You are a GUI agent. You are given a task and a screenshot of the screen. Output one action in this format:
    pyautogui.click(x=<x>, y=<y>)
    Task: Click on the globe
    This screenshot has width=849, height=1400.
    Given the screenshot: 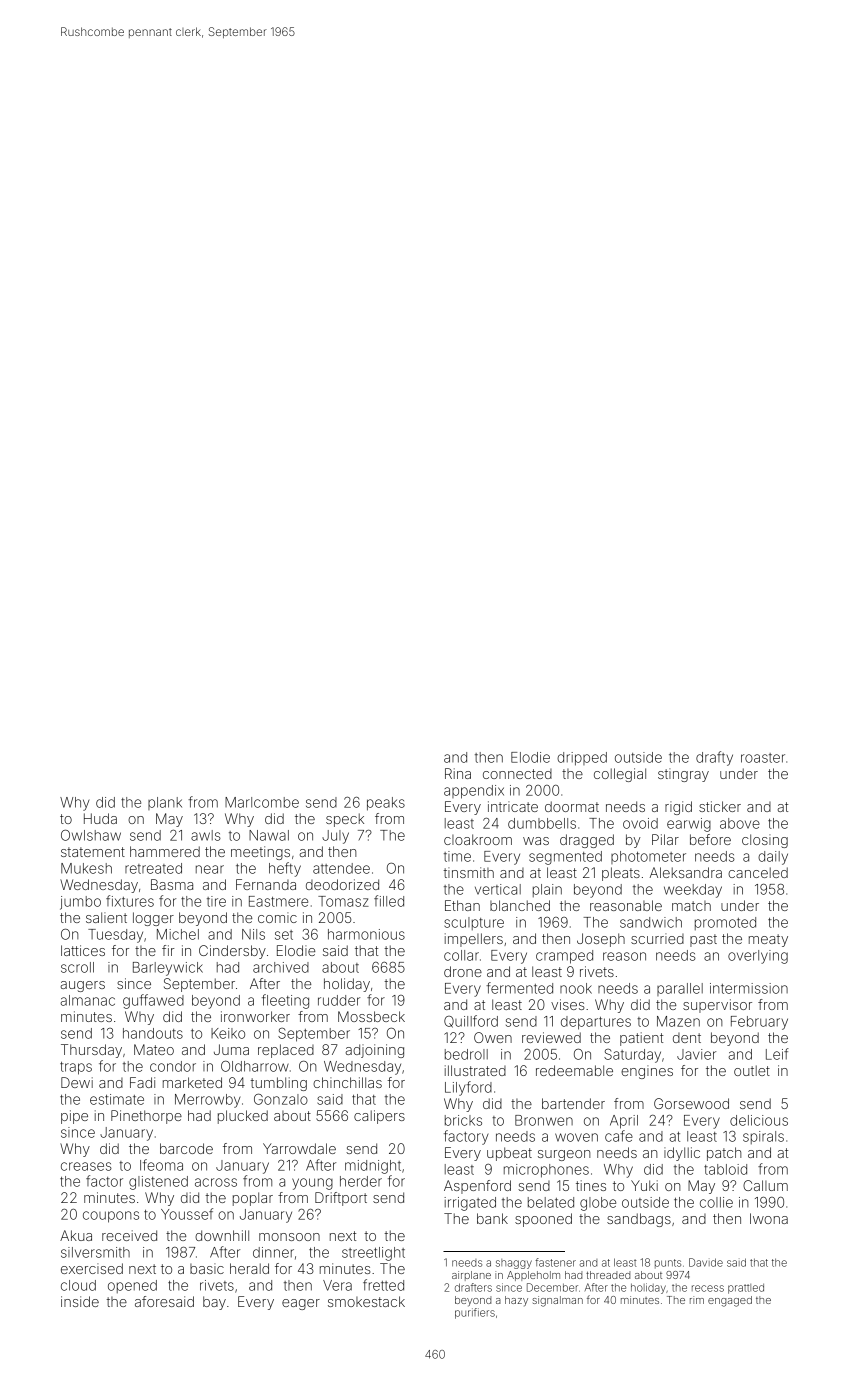 What is the action you would take?
    pyautogui.click(x=598, y=1204)
